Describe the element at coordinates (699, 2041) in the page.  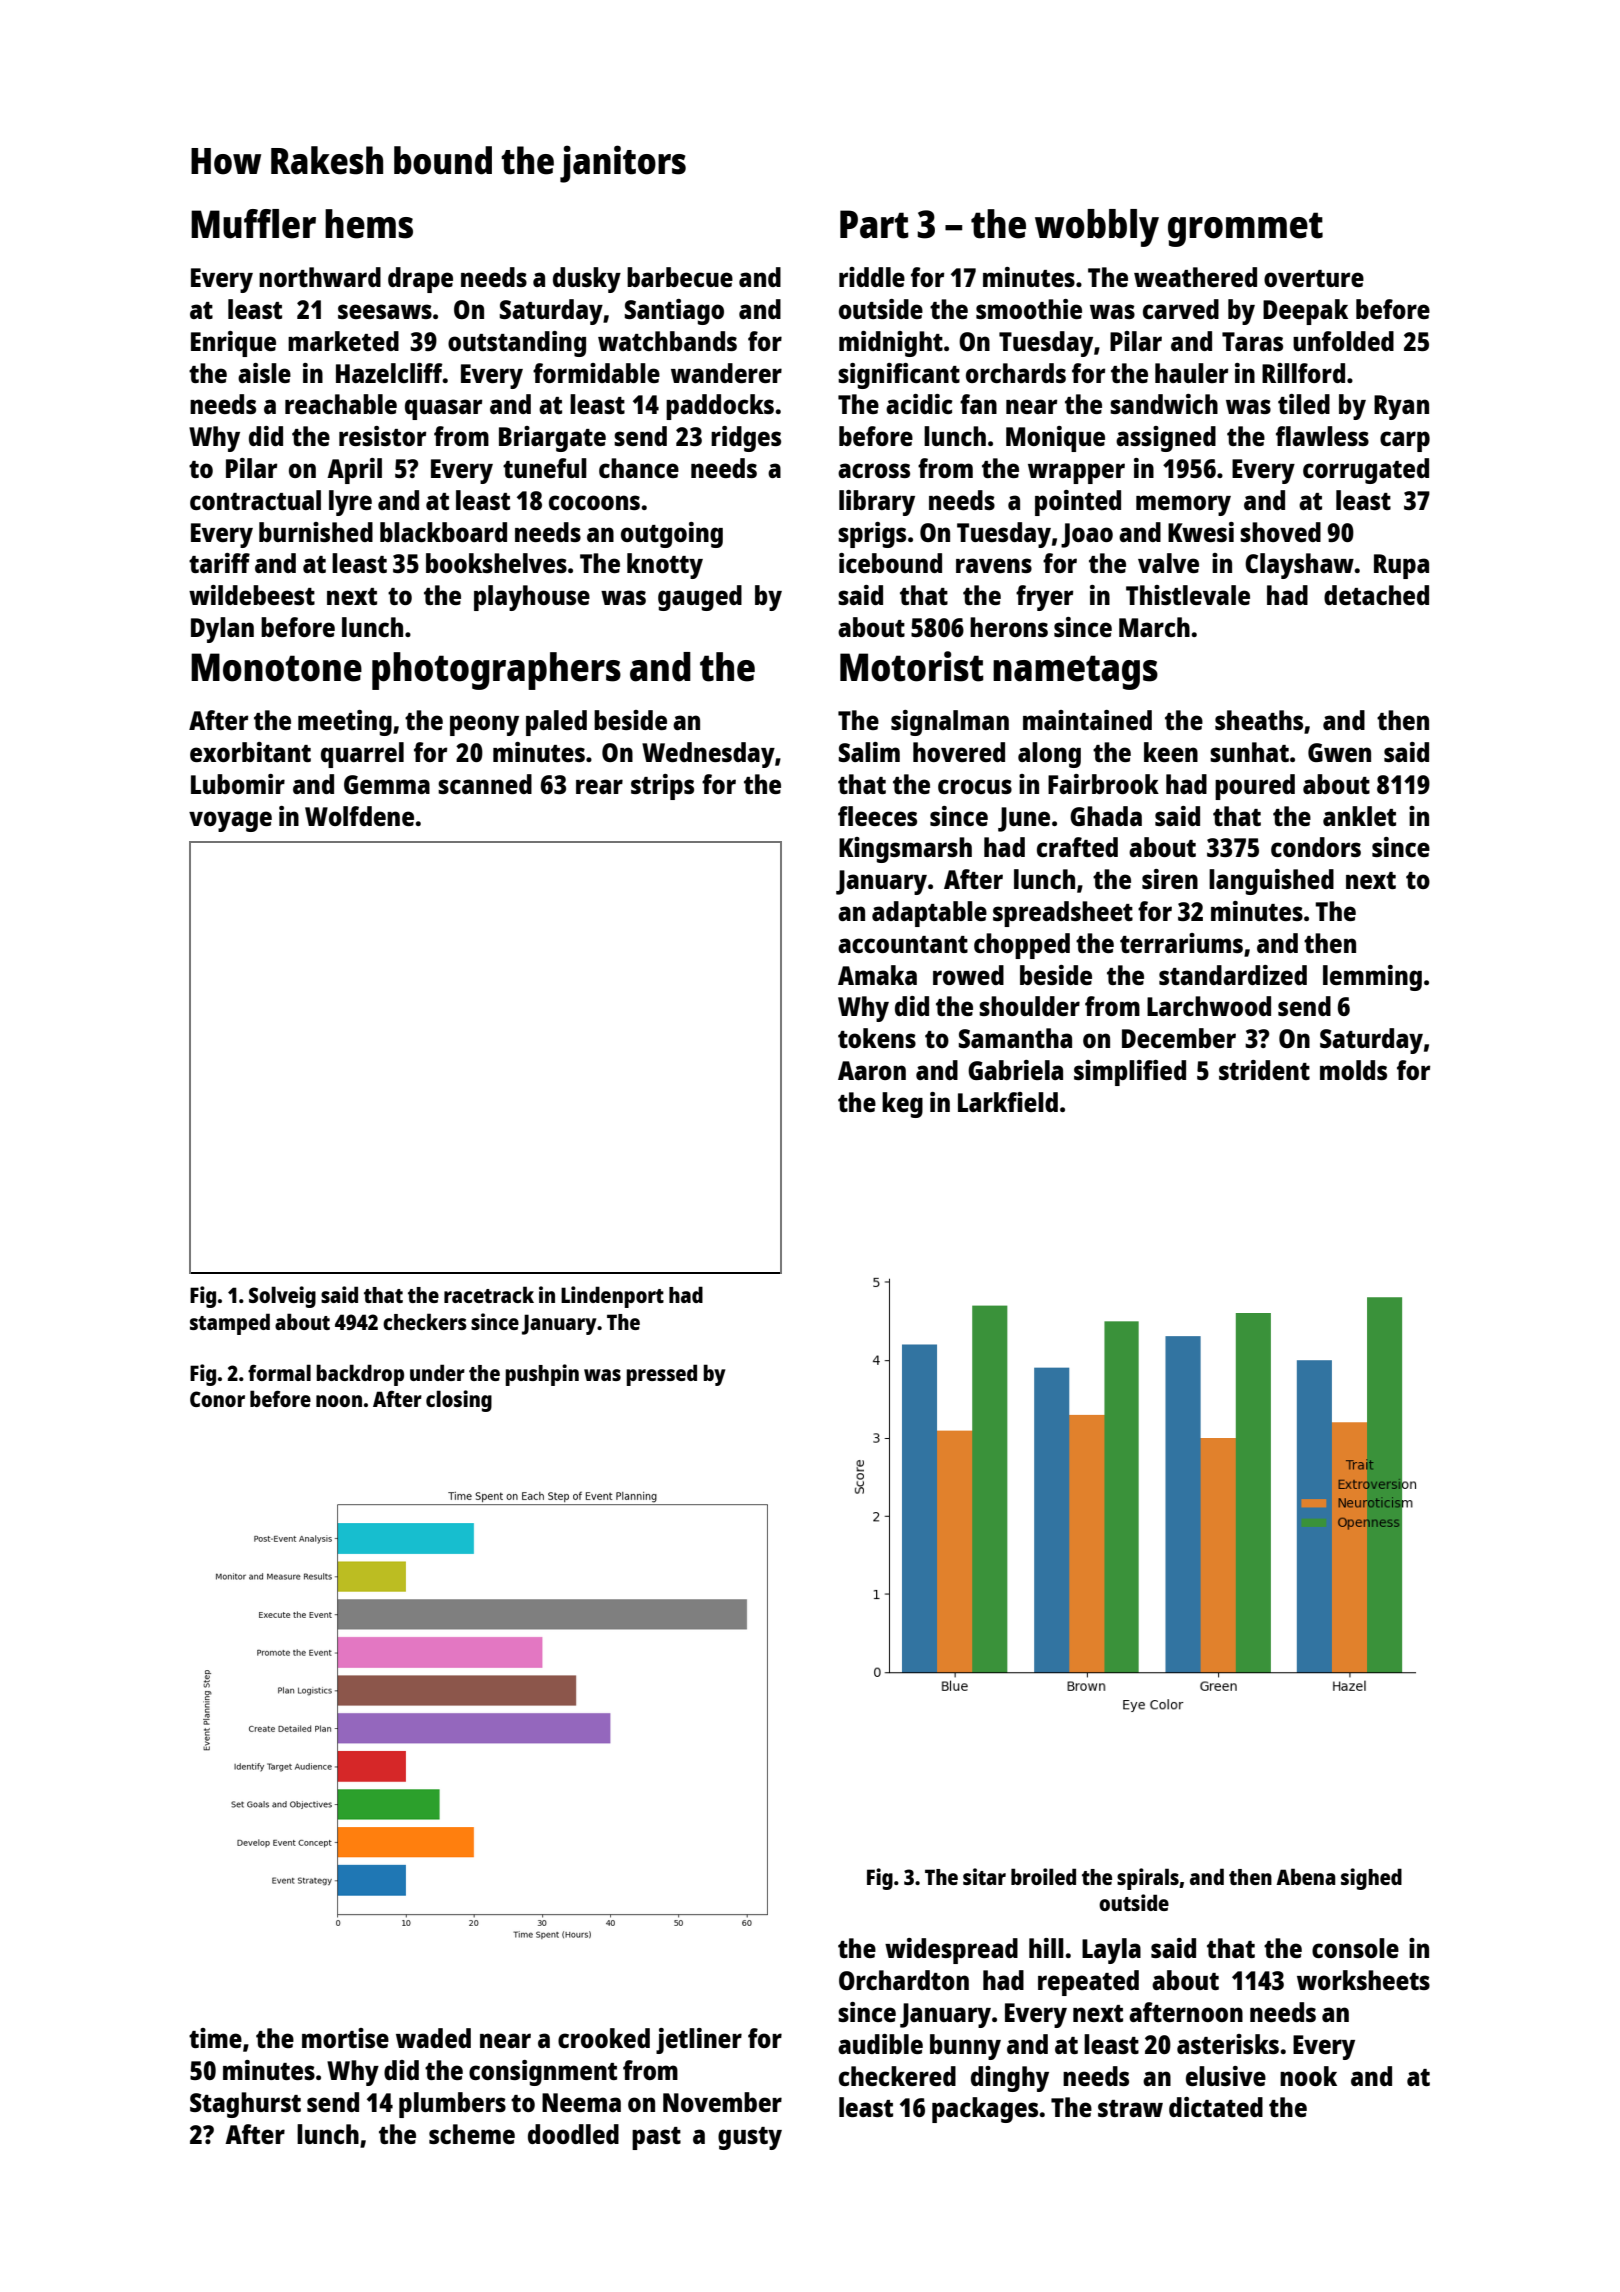
I see `jetliner` at that location.
